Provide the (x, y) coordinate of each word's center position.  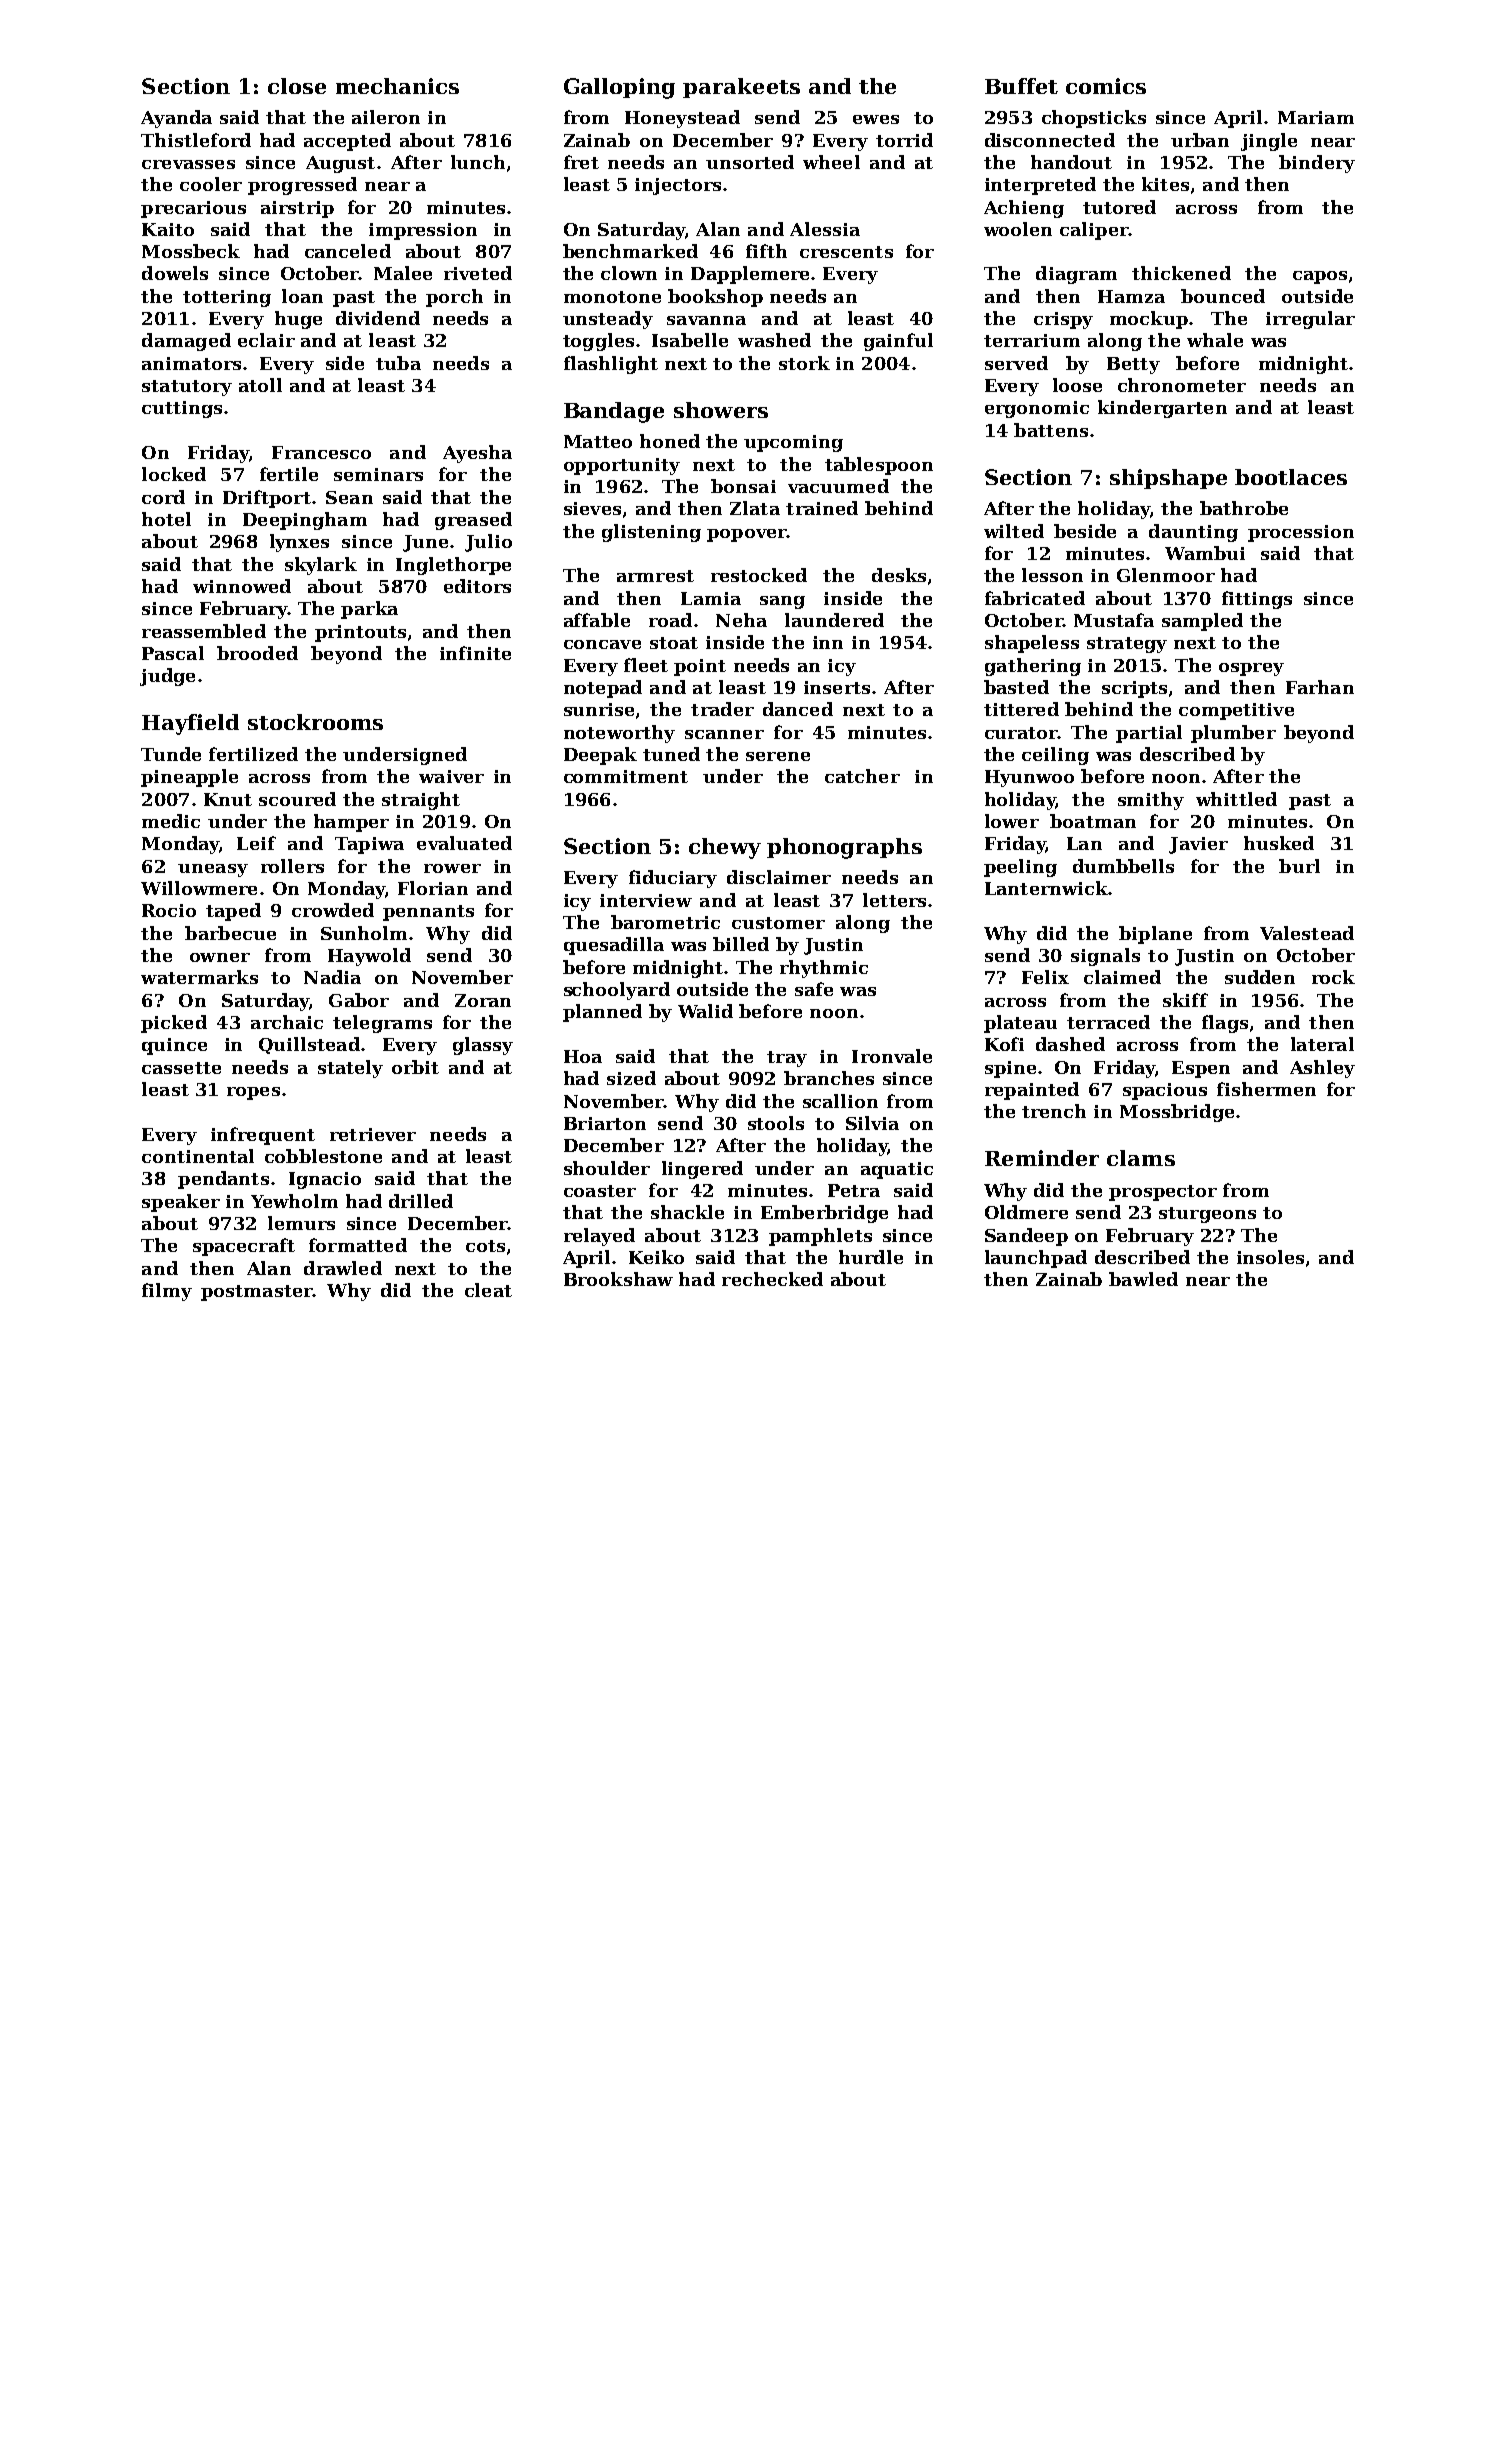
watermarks (199, 977)
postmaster (257, 1293)
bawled (1143, 1279)
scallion (840, 1101)
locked (174, 474)
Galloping (619, 88)
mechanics (397, 86)
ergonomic (1037, 409)
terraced (1108, 1022)
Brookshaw (618, 1279)
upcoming (793, 443)
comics (1106, 86)
